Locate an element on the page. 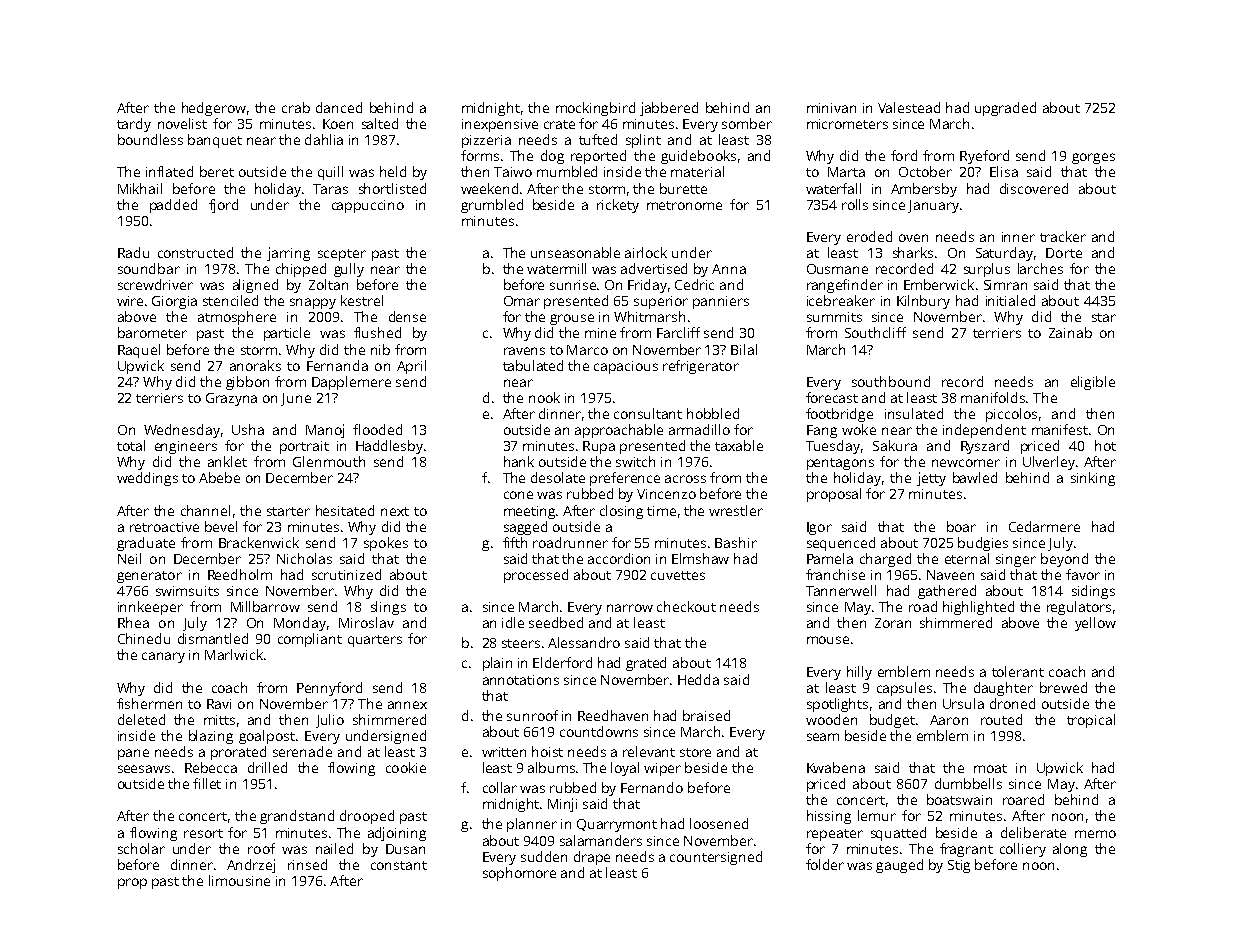 Image resolution: width=1233 pixels, height=952 pixels. upgraded is located at coordinates (1005, 109).
